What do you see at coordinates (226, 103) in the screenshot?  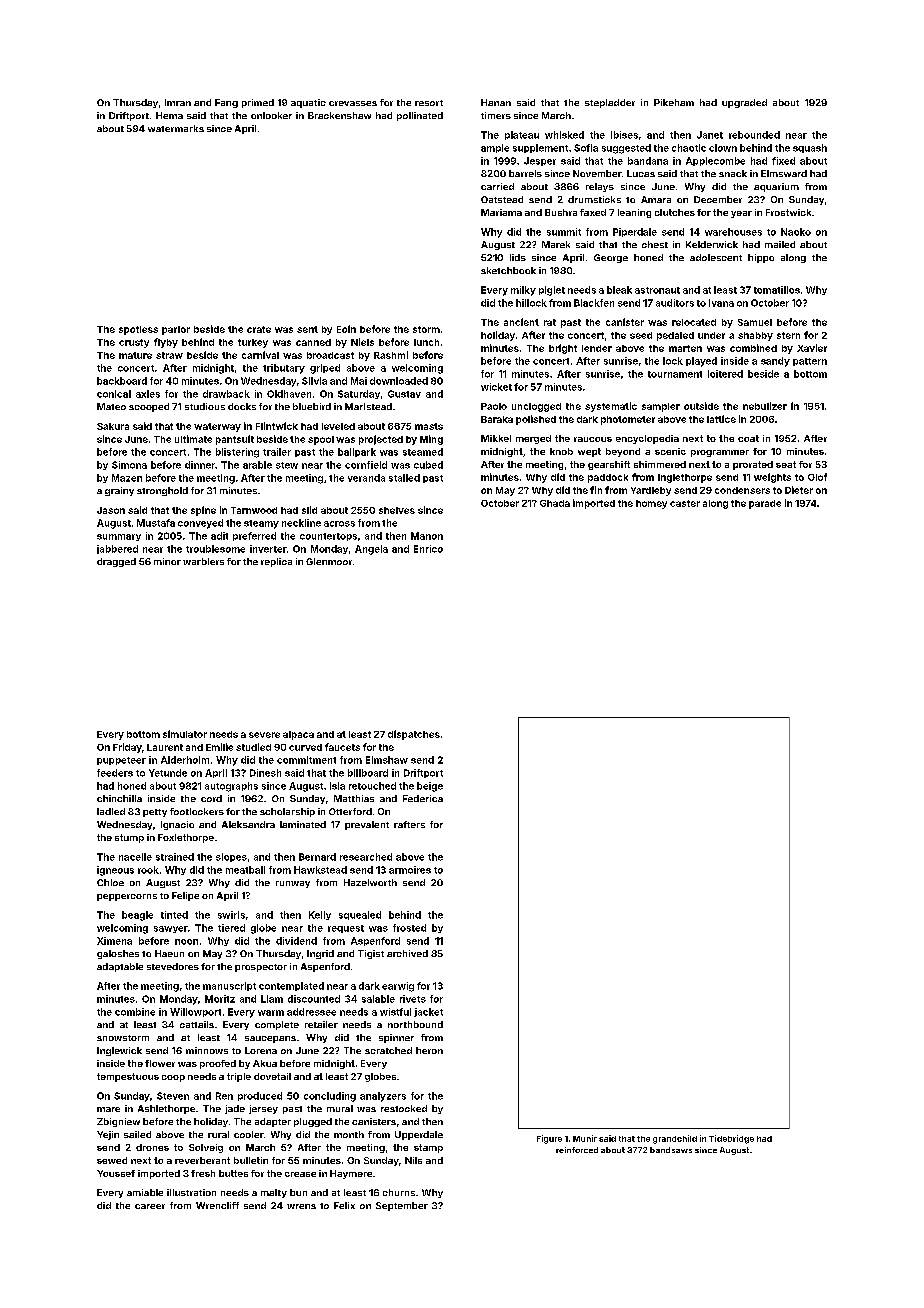 I see `Fang` at bounding box center [226, 103].
